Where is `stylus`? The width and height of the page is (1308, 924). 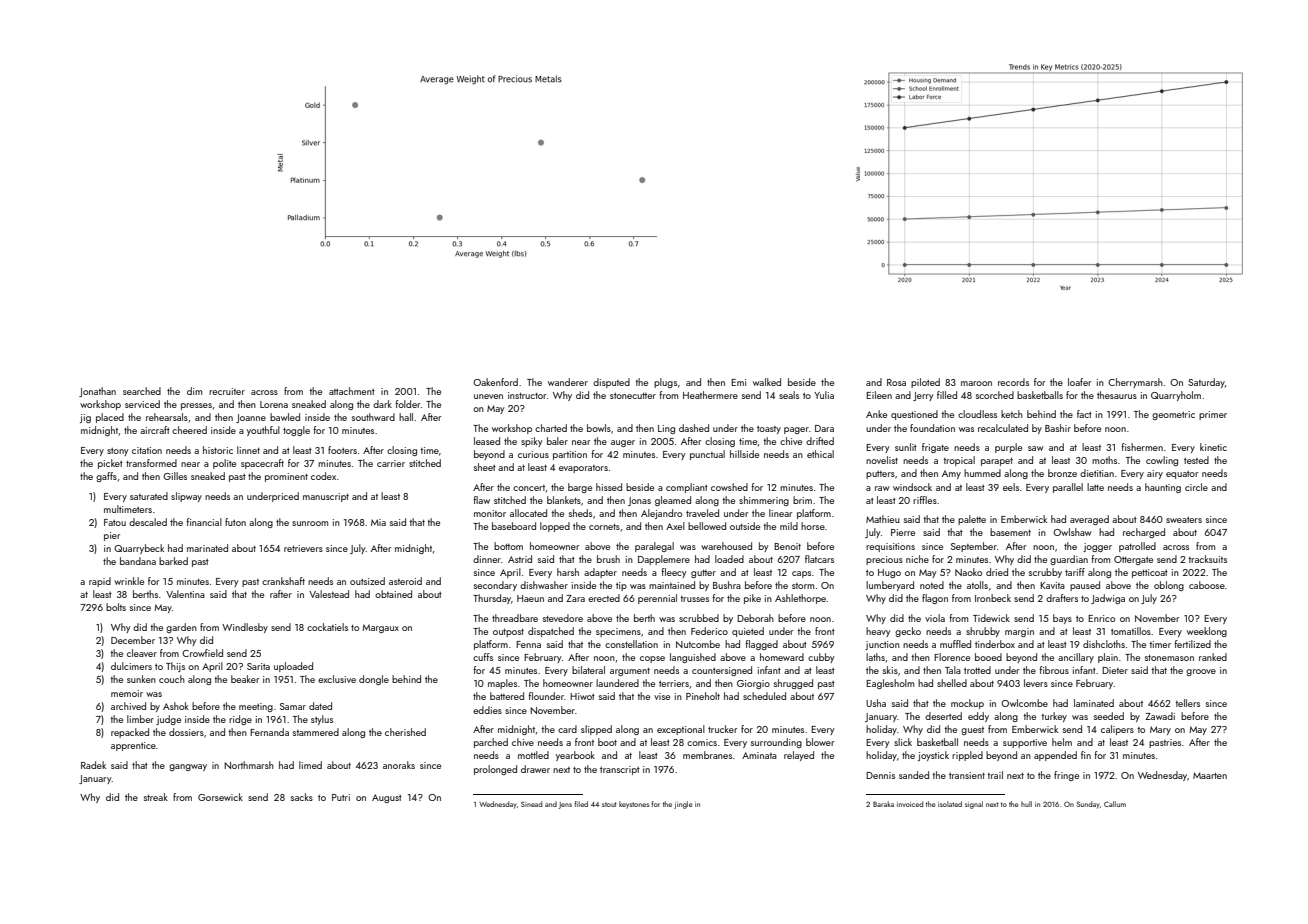 stylus is located at coordinates (322, 720).
